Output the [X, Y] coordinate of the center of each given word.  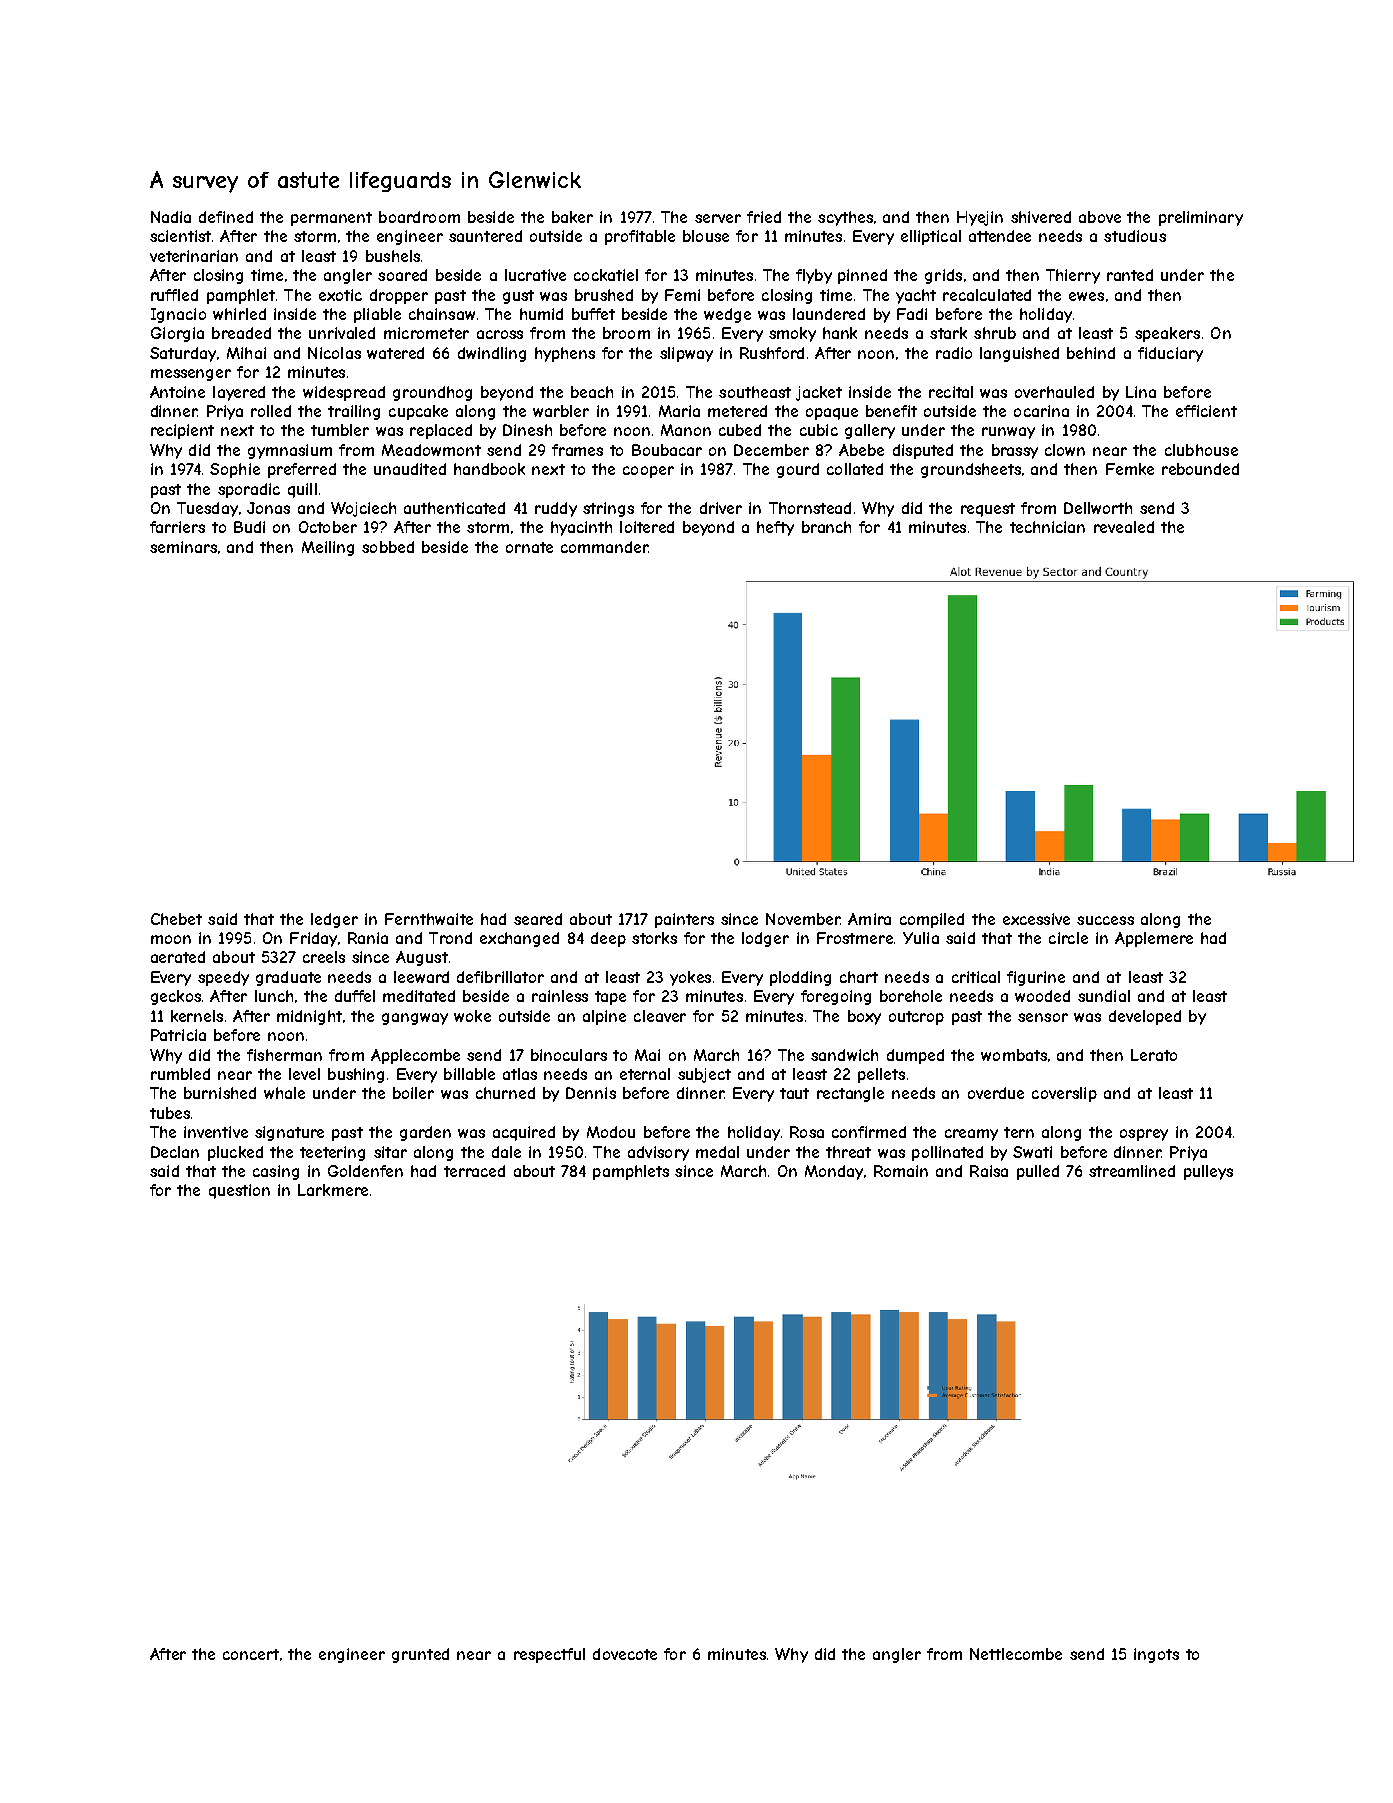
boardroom [419, 217]
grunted [420, 1655]
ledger [334, 920]
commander [605, 547]
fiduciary [1170, 354]
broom [626, 333]
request [988, 510]
